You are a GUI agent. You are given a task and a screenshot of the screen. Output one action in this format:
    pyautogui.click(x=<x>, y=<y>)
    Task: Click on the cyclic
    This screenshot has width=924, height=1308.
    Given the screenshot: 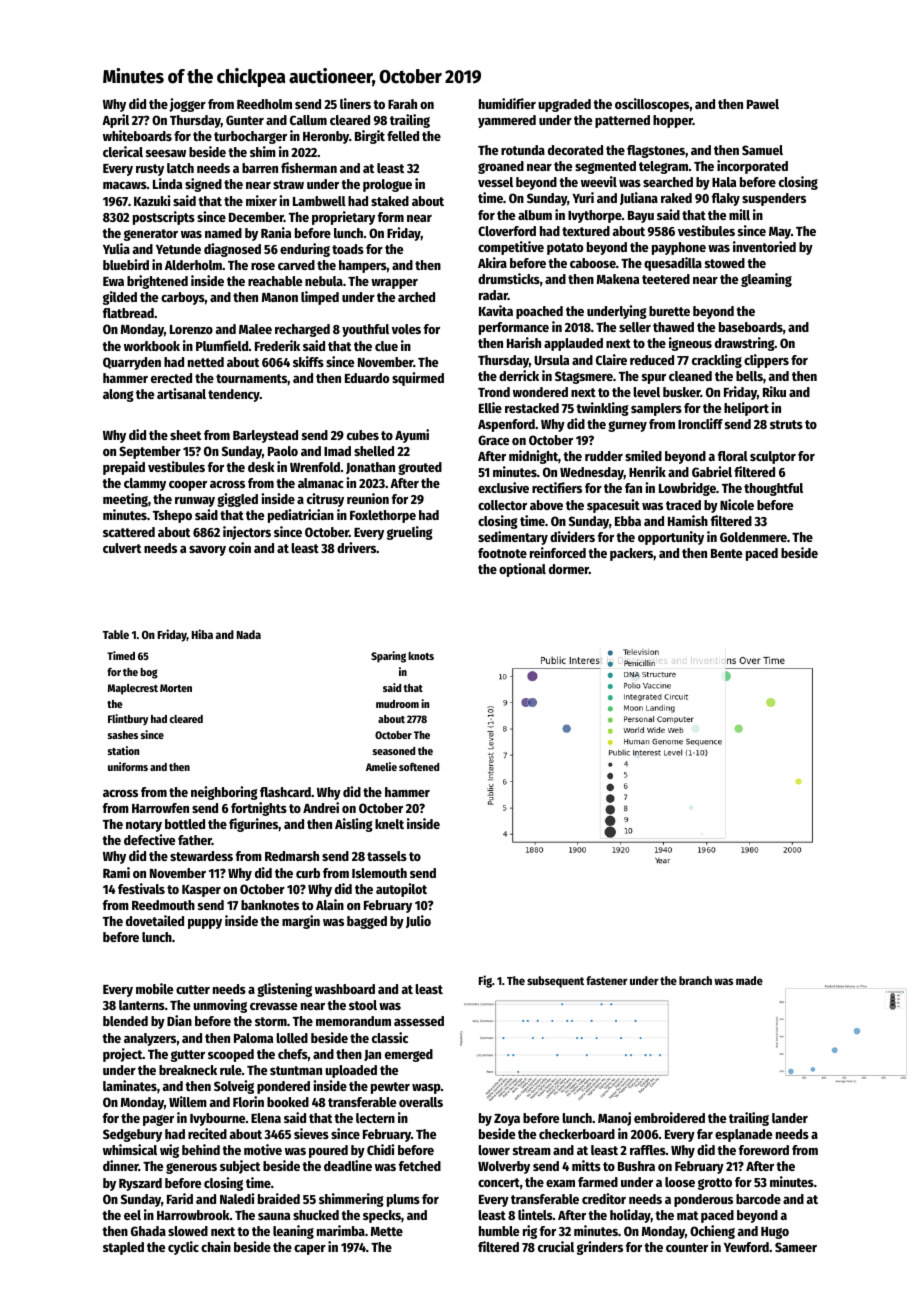 What is the action you would take?
    pyautogui.click(x=183, y=1248)
